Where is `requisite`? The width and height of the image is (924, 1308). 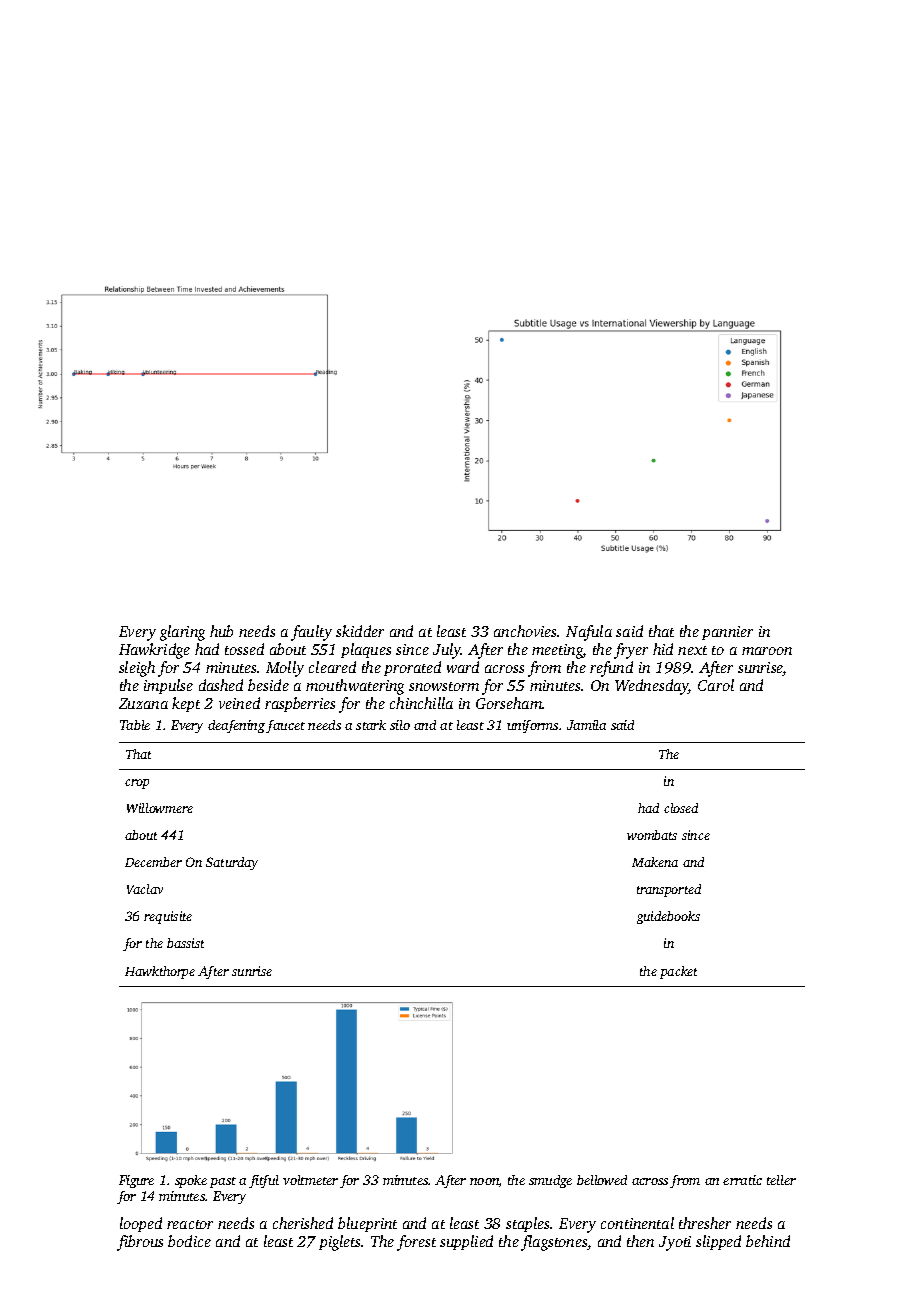
requisite is located at coordinates (168, 917).
